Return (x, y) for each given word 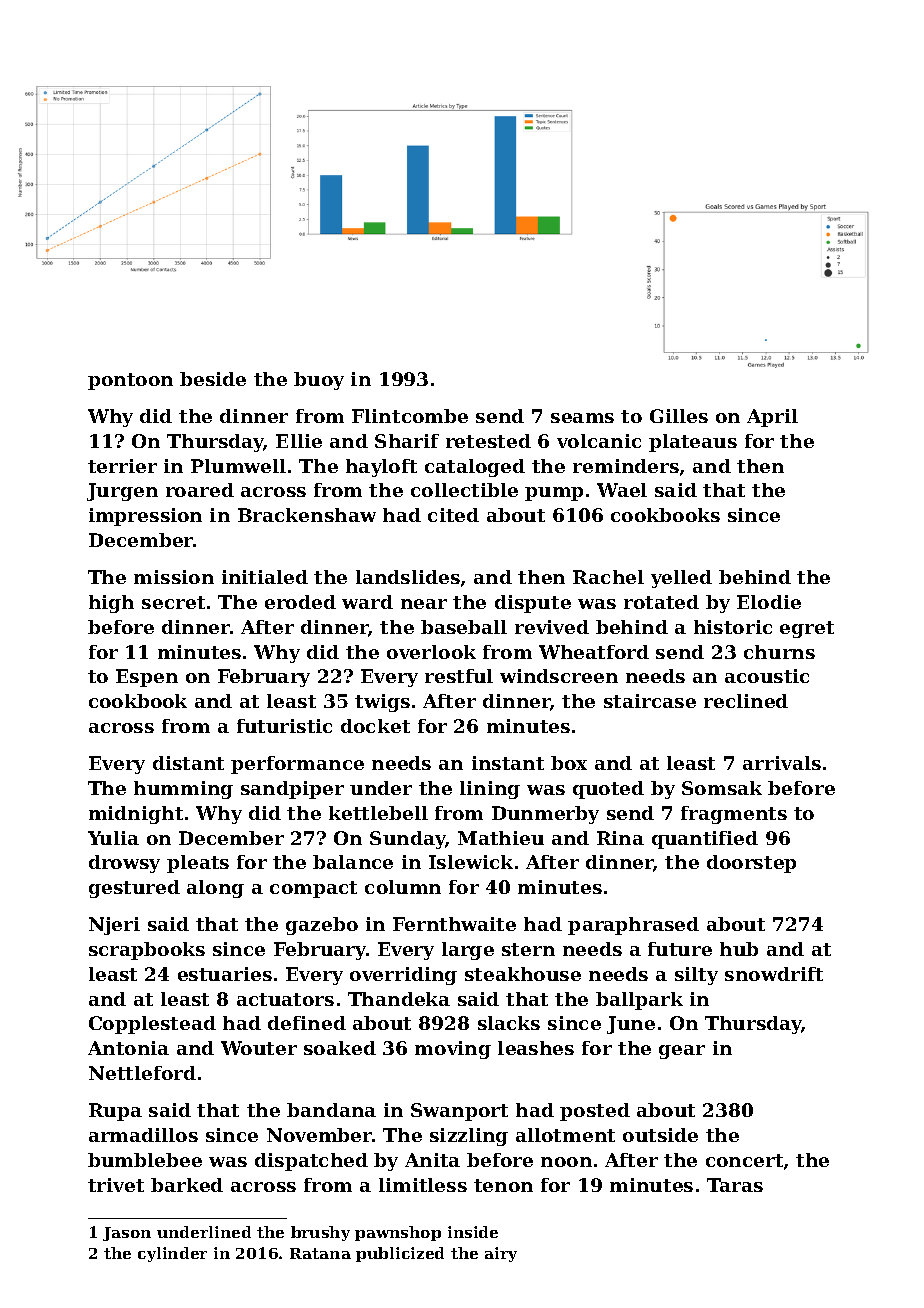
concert (744, 1160)
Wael (622, 490)
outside (660, 1135)
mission (174, 577)
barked (187, 1185)
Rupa (115, 1112)
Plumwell (238, 466)
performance (297, 765)
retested (488, 441)
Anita (432, 1160)
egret (807, 629)
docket (375, 726)
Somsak (722, 788)
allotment (565, 1135)
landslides (408, 577)
